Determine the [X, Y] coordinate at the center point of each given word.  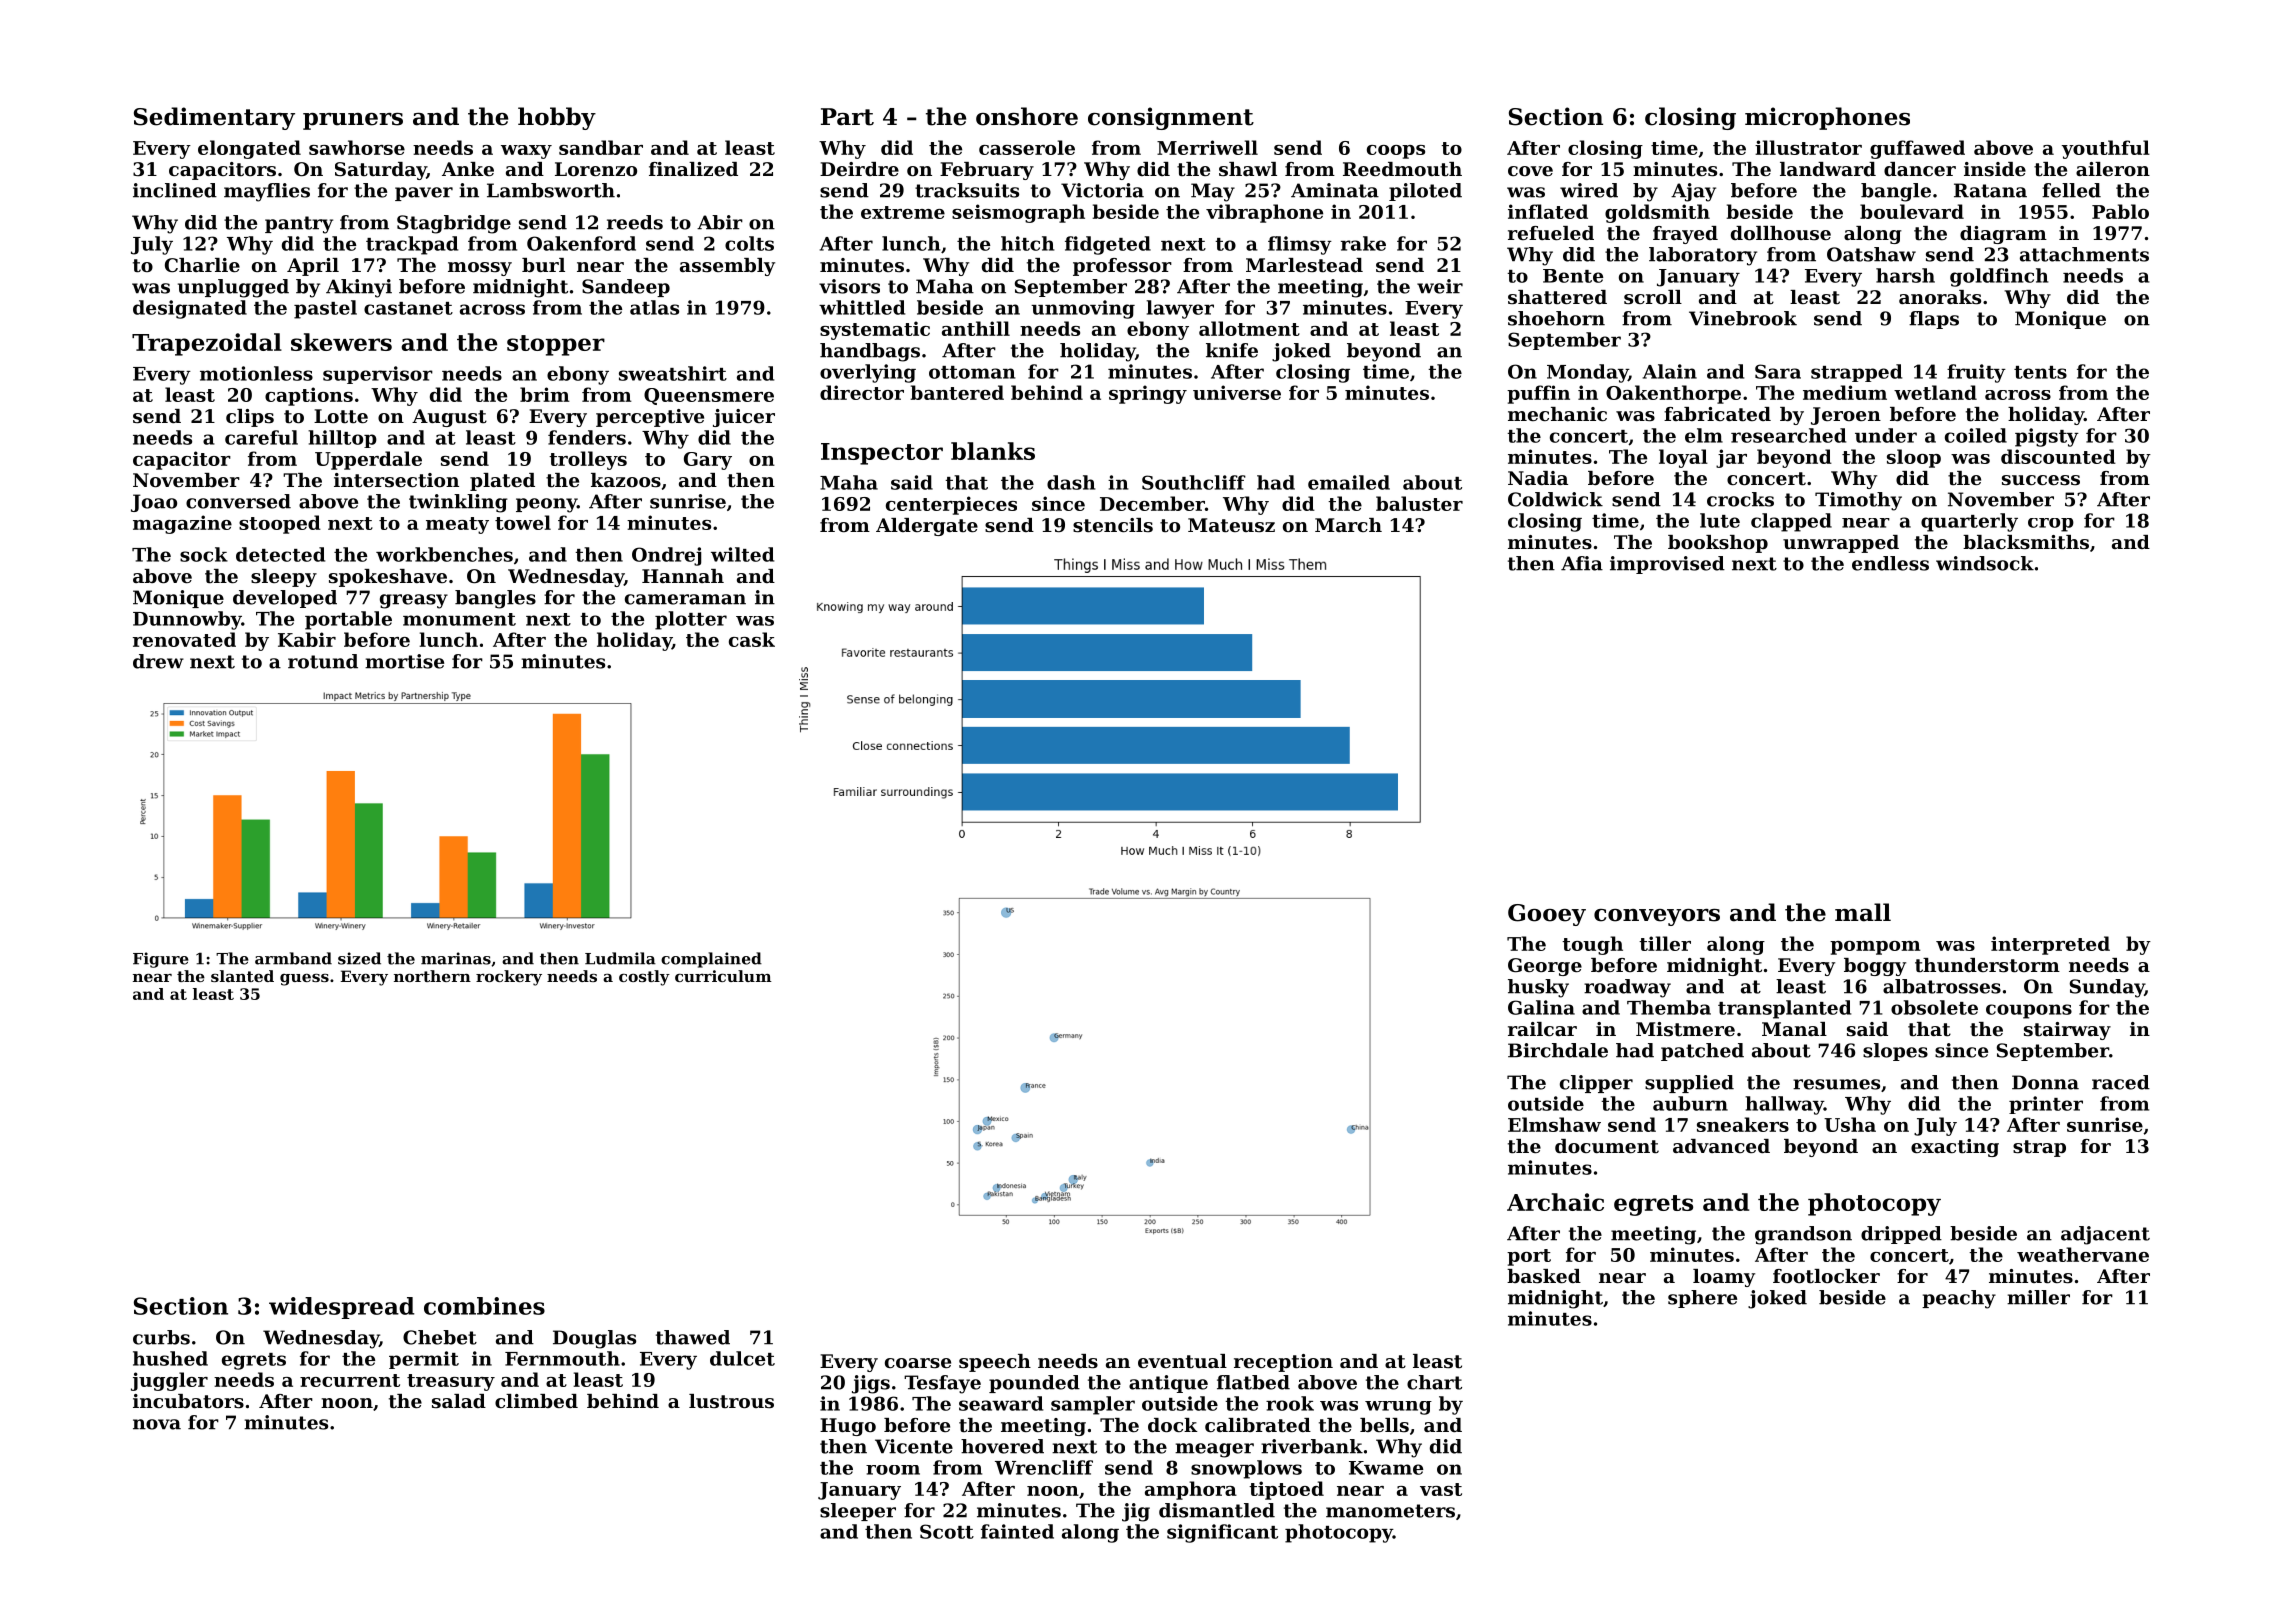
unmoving [1083, 309]
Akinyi [359, 288]
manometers [1390, 1511]
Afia [1582, 563]
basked [1544, 1276]
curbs [161, 1337]
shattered [1557, 297]
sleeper [858, 1512]
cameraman [685, 599]
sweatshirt [673, 373]
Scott [947, 1531]
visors [849, 286]
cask [752, 639]
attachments [2084, 254]
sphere [1702, 1299]
